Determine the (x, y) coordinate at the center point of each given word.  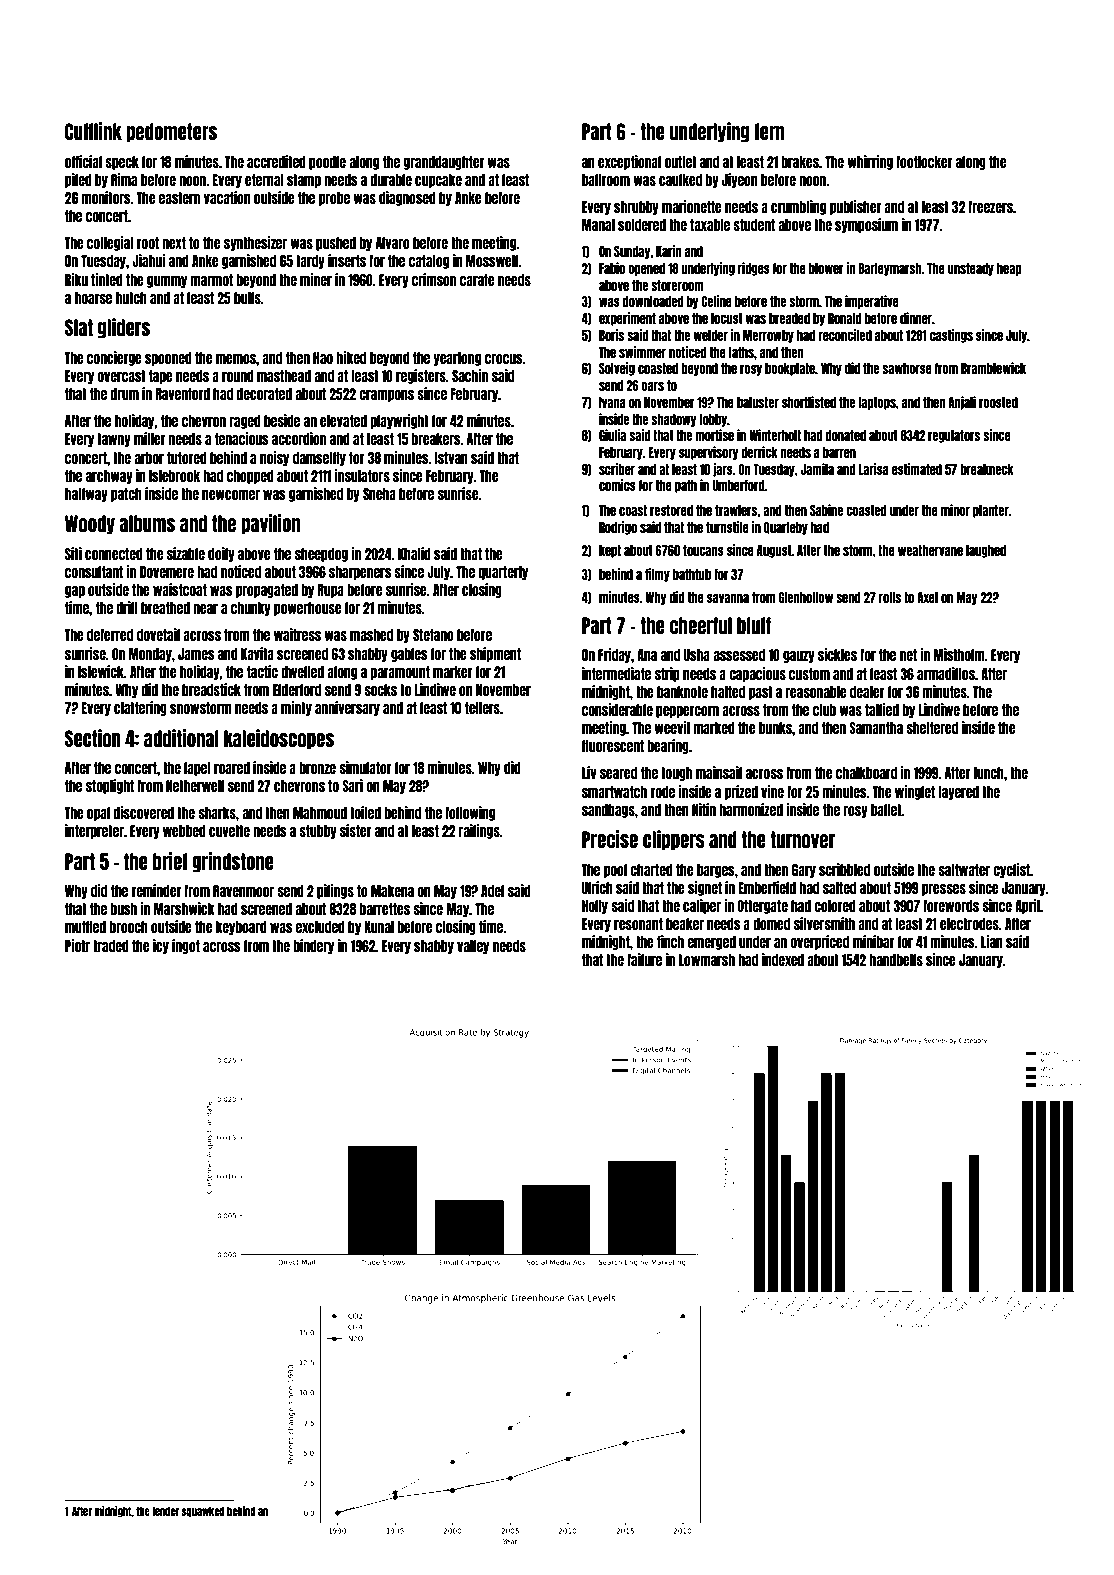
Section (93, 738)
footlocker (924, 162)
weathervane (930, 550)
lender (165, 1511)
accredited (276, 161)
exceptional (629, 162)
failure (644, 959)
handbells (896, 960)
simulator (365, 767)
